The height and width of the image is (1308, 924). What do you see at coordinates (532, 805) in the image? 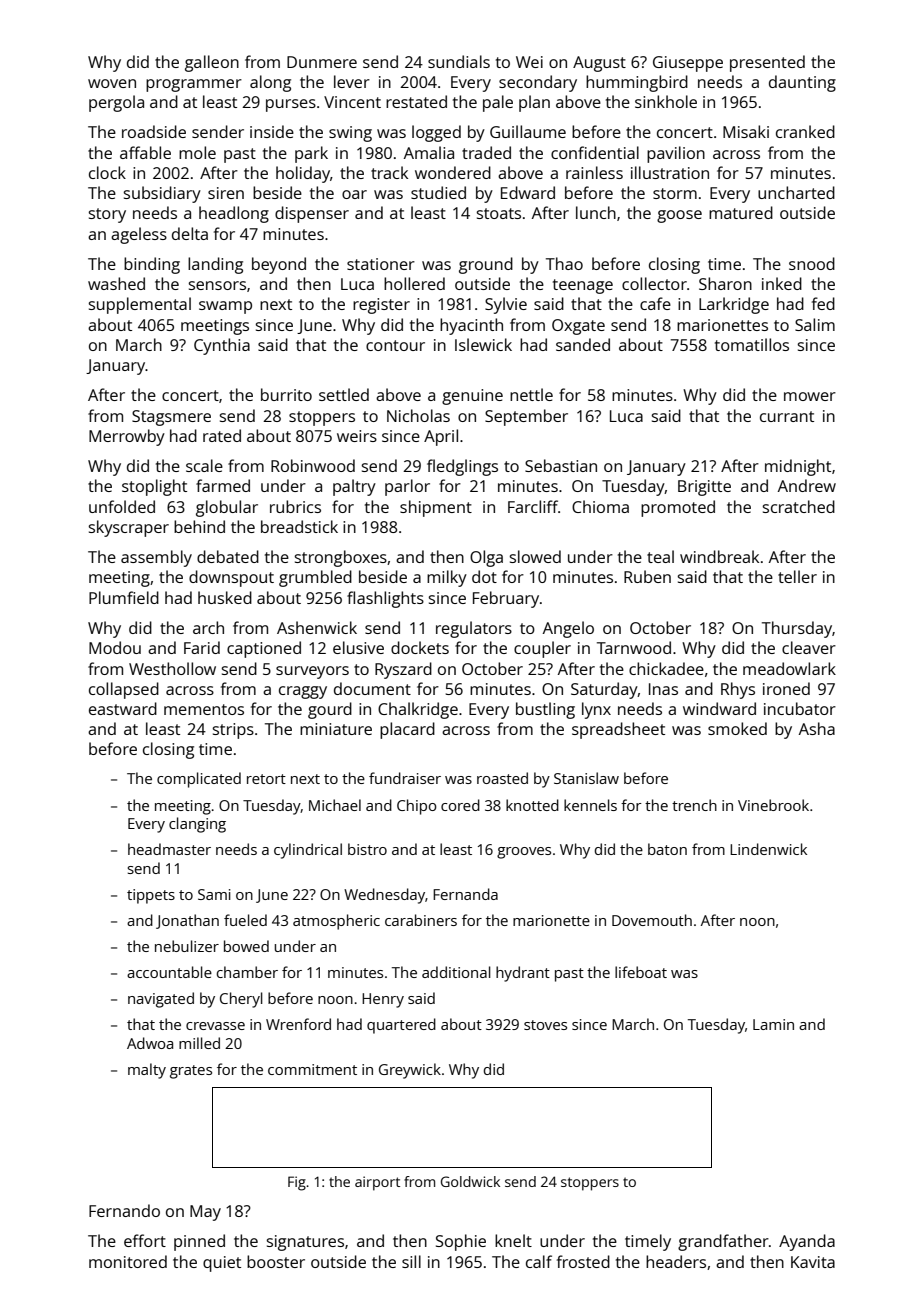
I see `knotted` at bounding box center [532, 805].
